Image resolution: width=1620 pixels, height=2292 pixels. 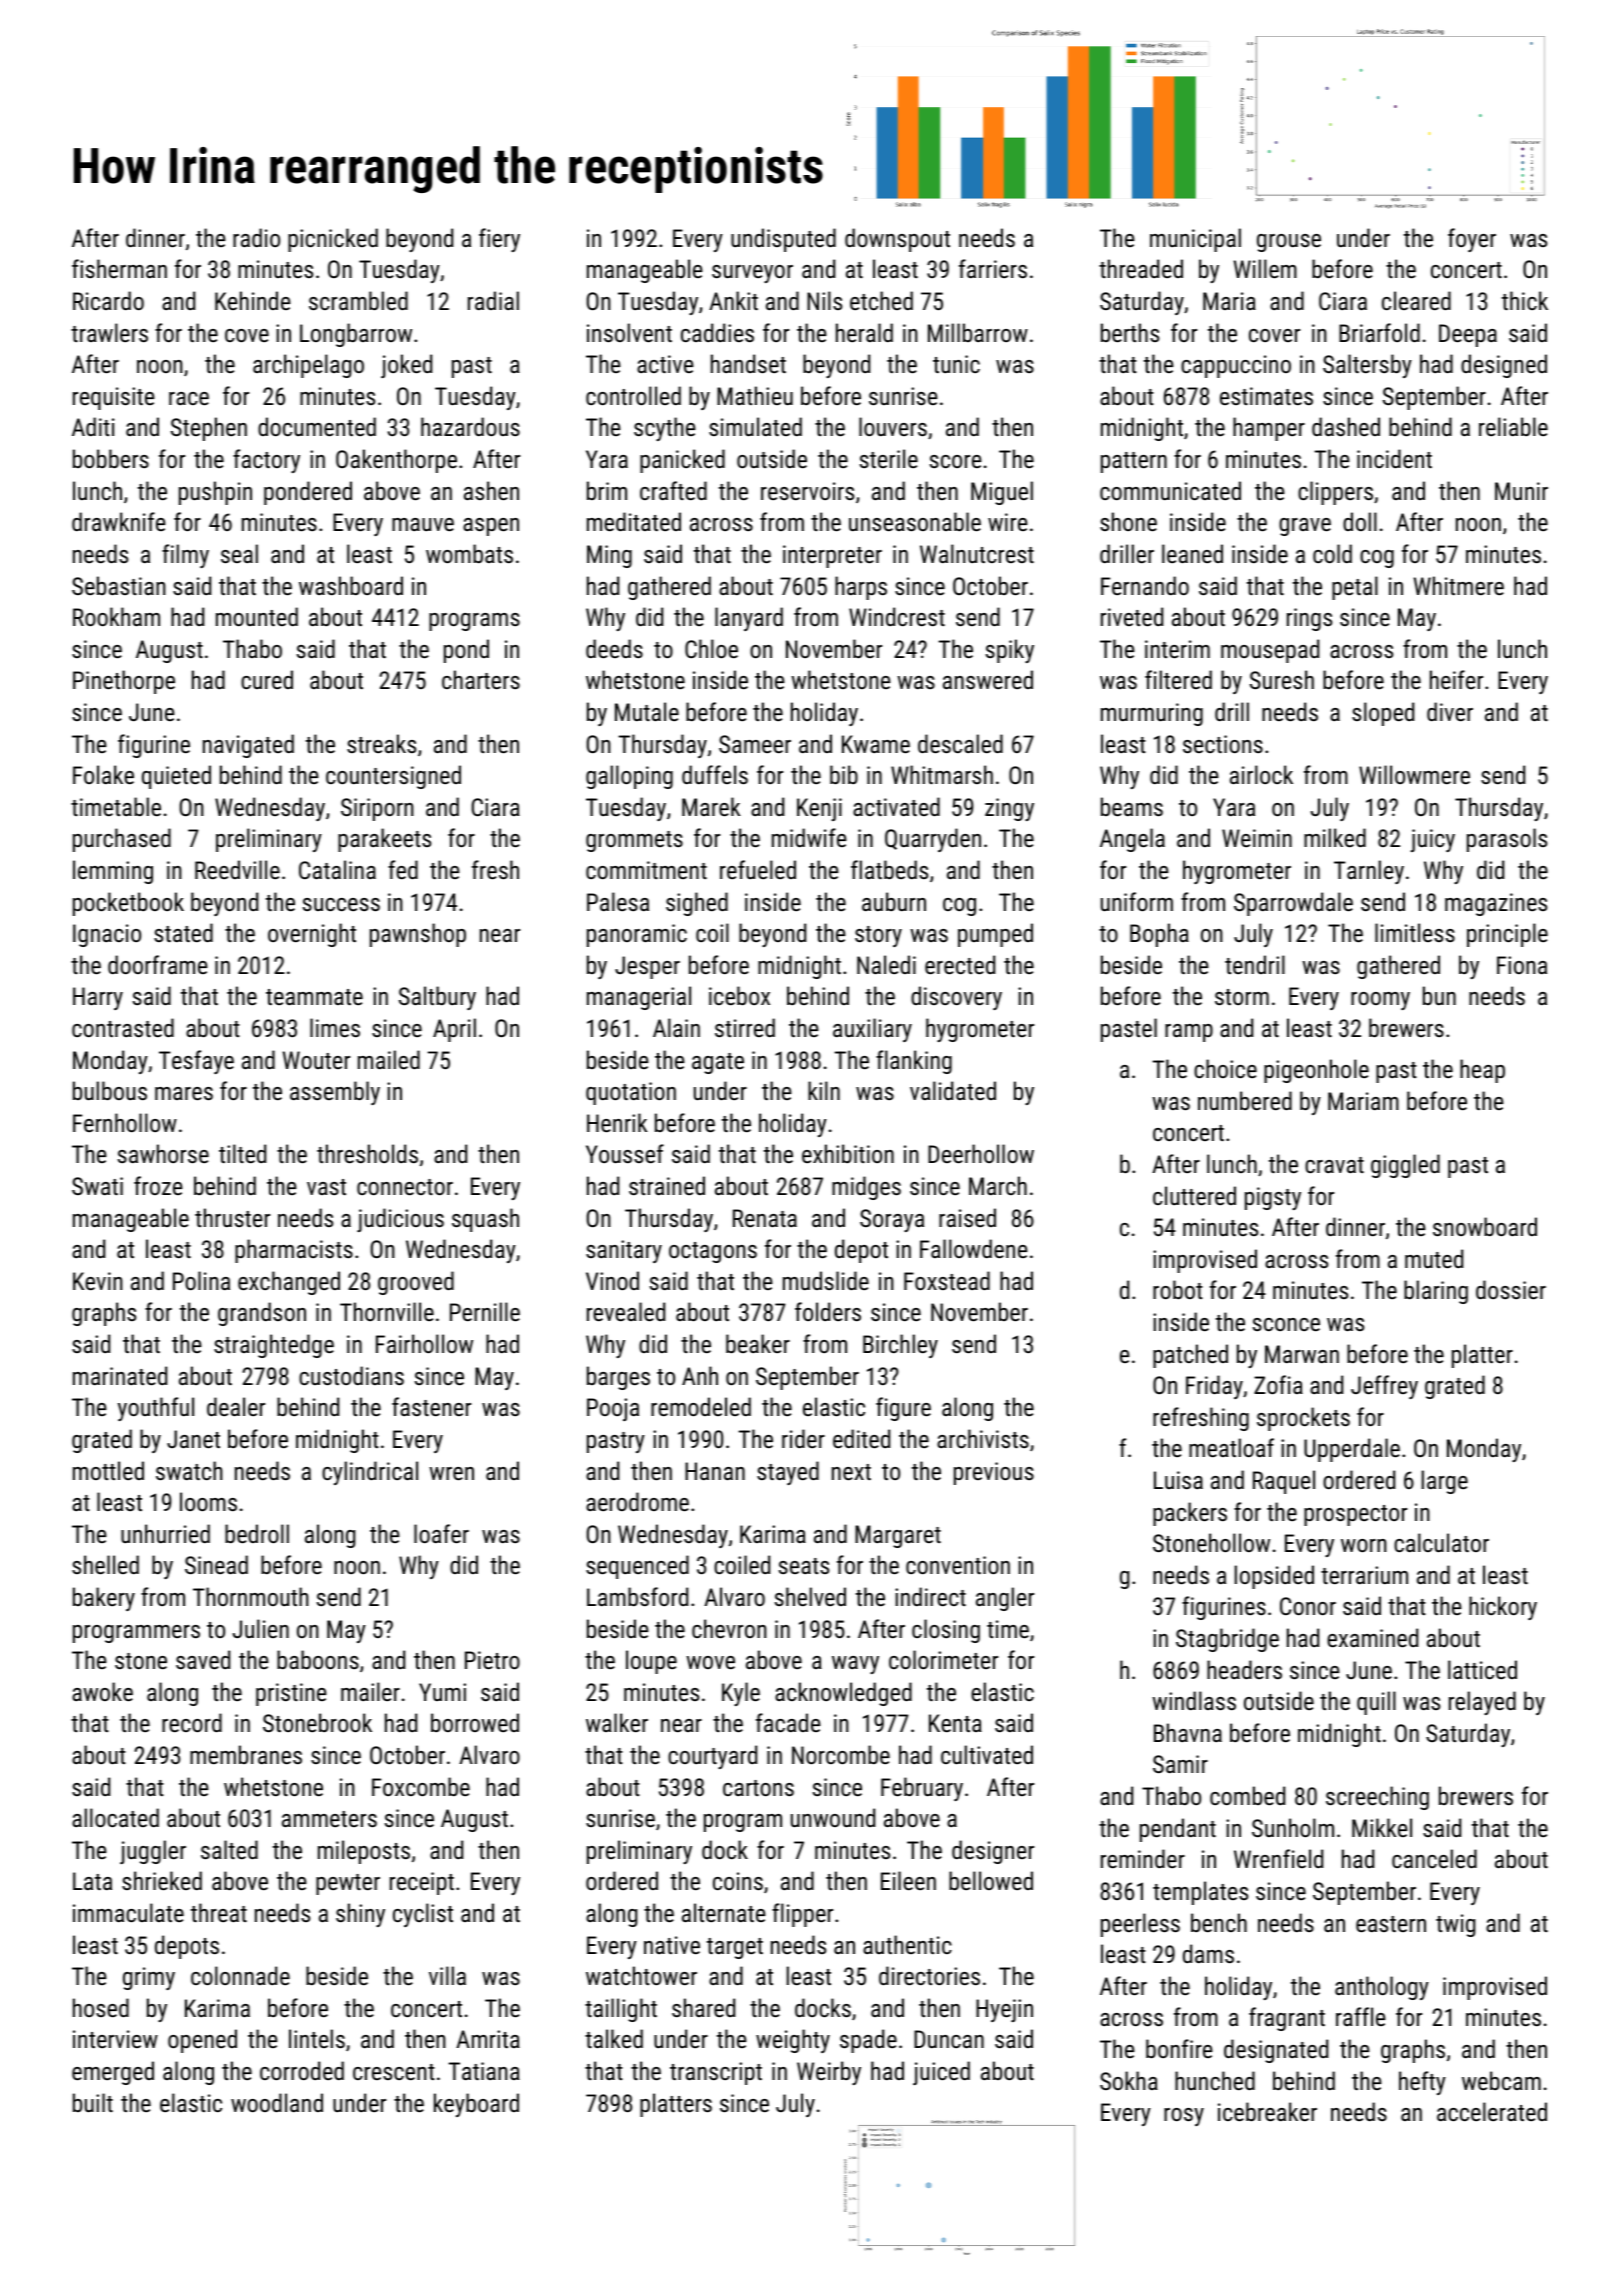 I want to click on accelerated, so click(x=1492, y=2111).
